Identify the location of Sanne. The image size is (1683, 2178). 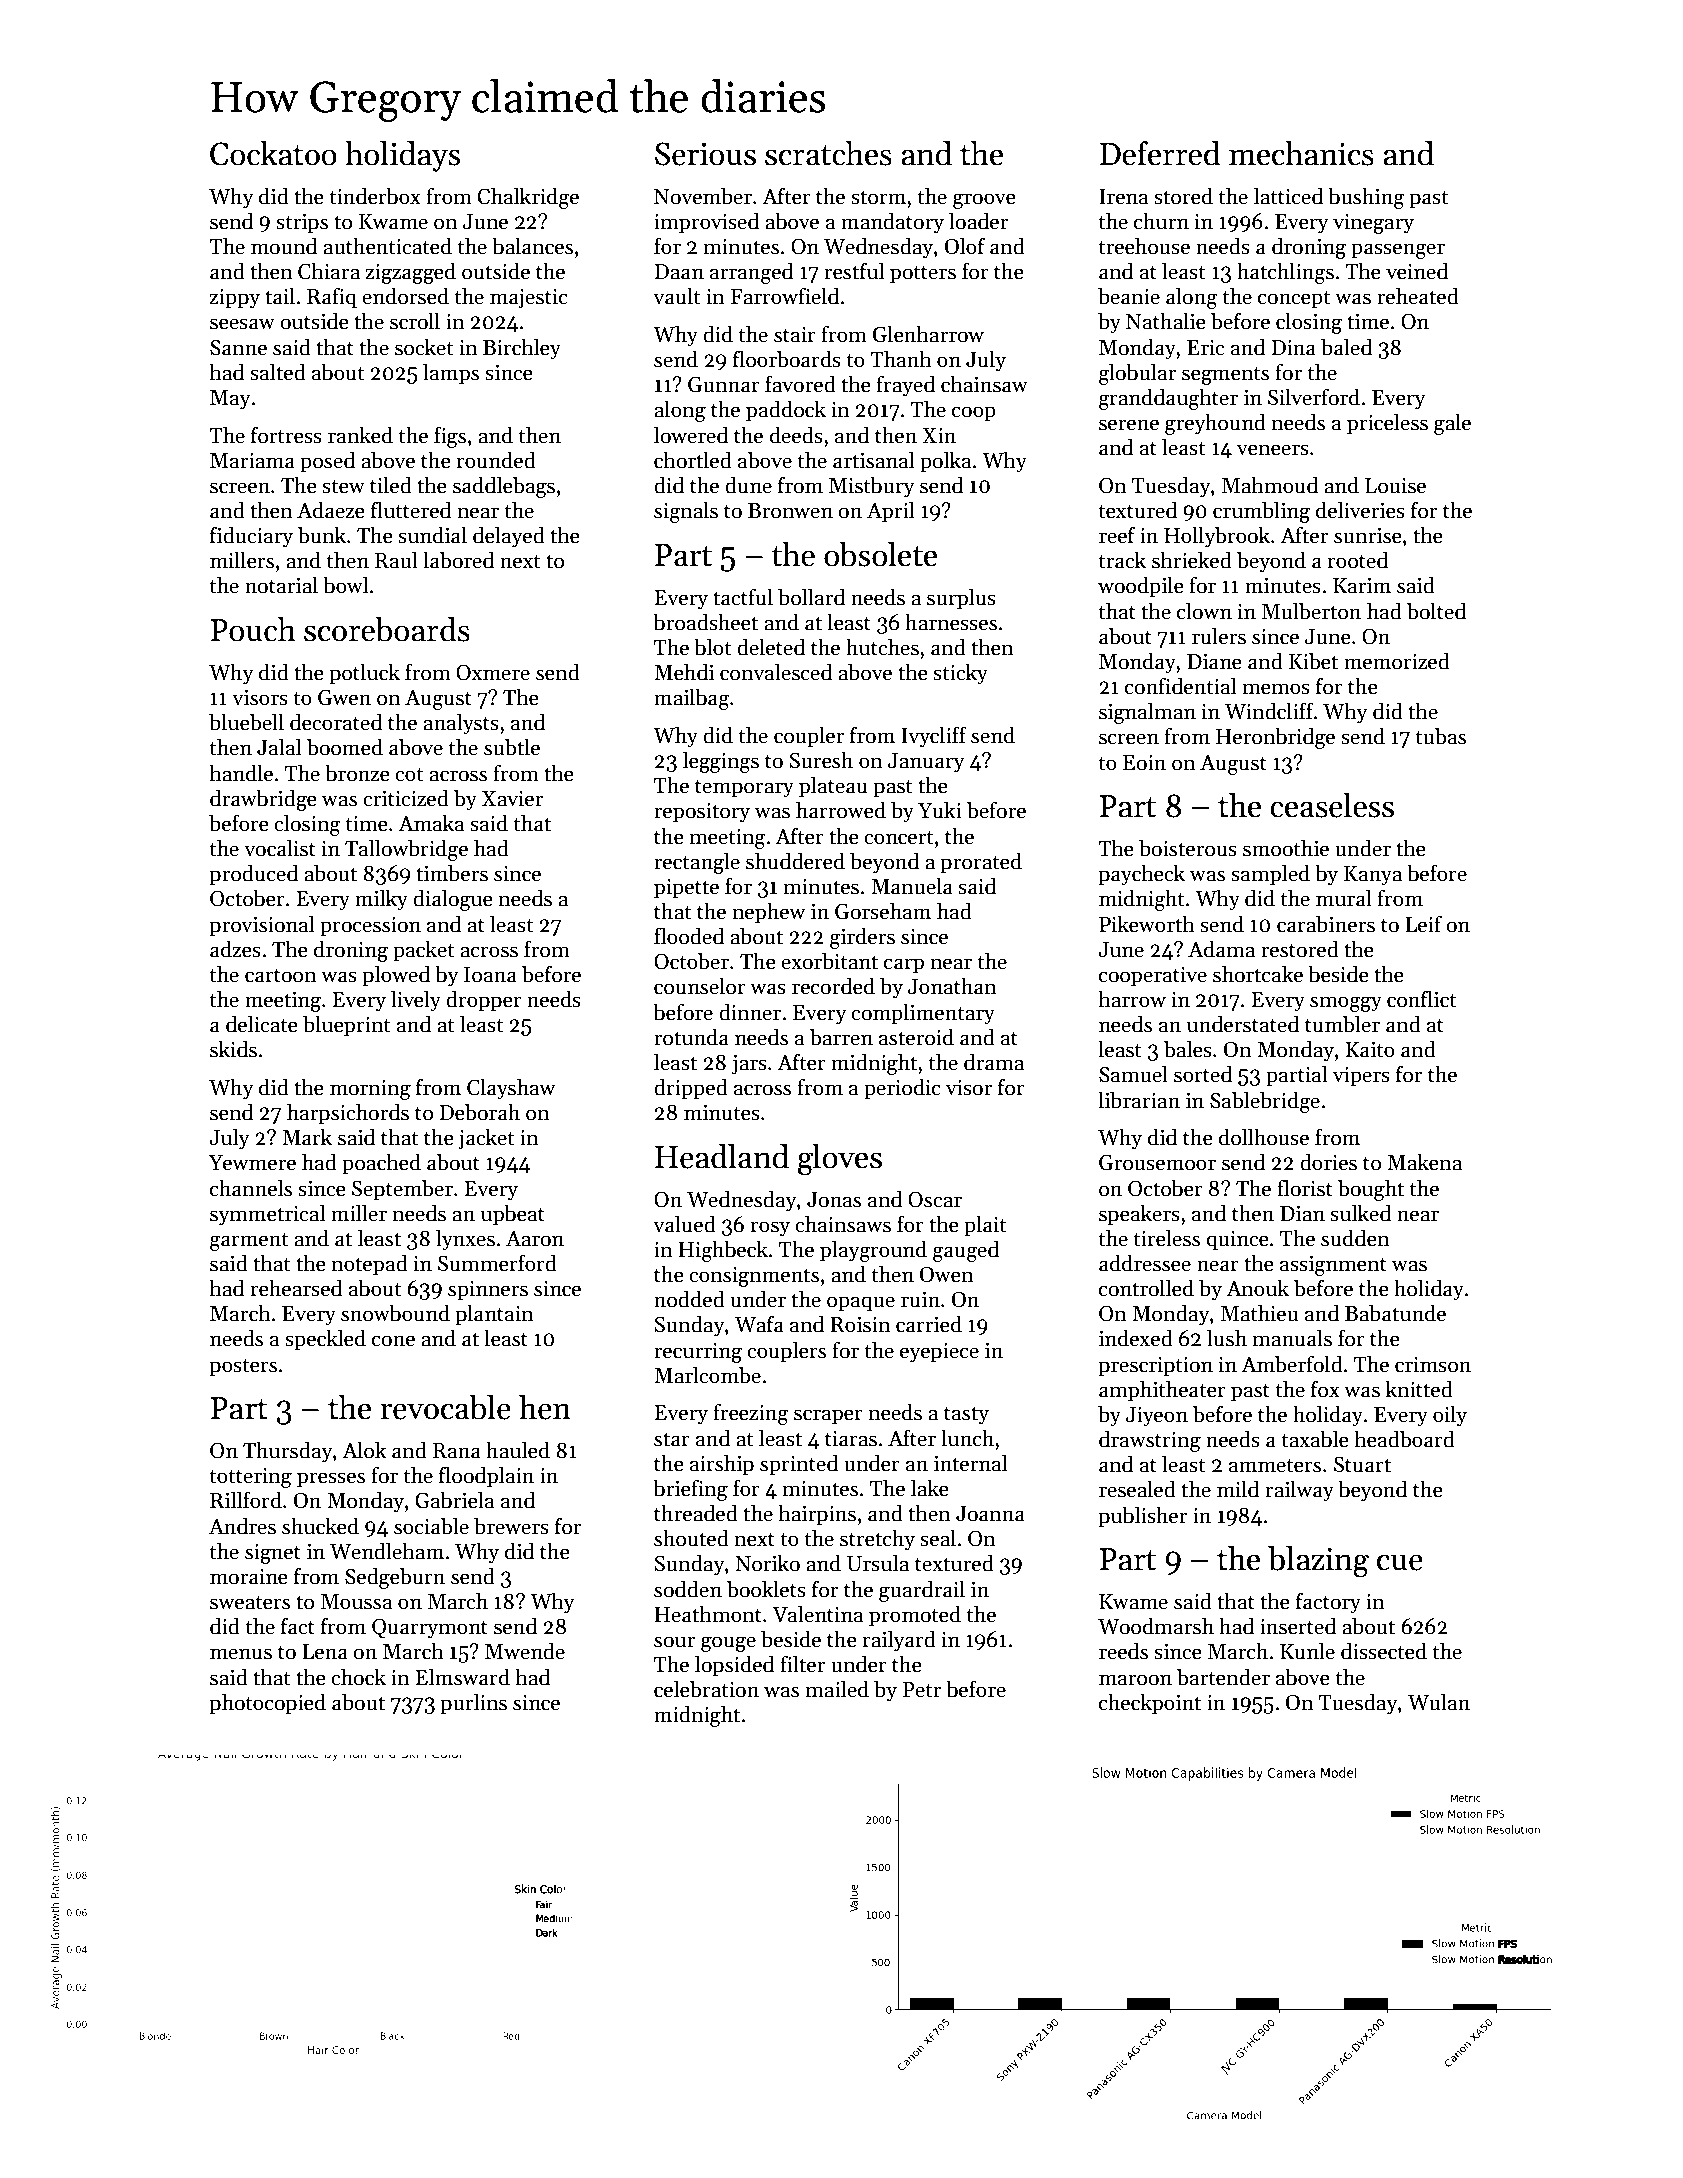
(238, 347).
